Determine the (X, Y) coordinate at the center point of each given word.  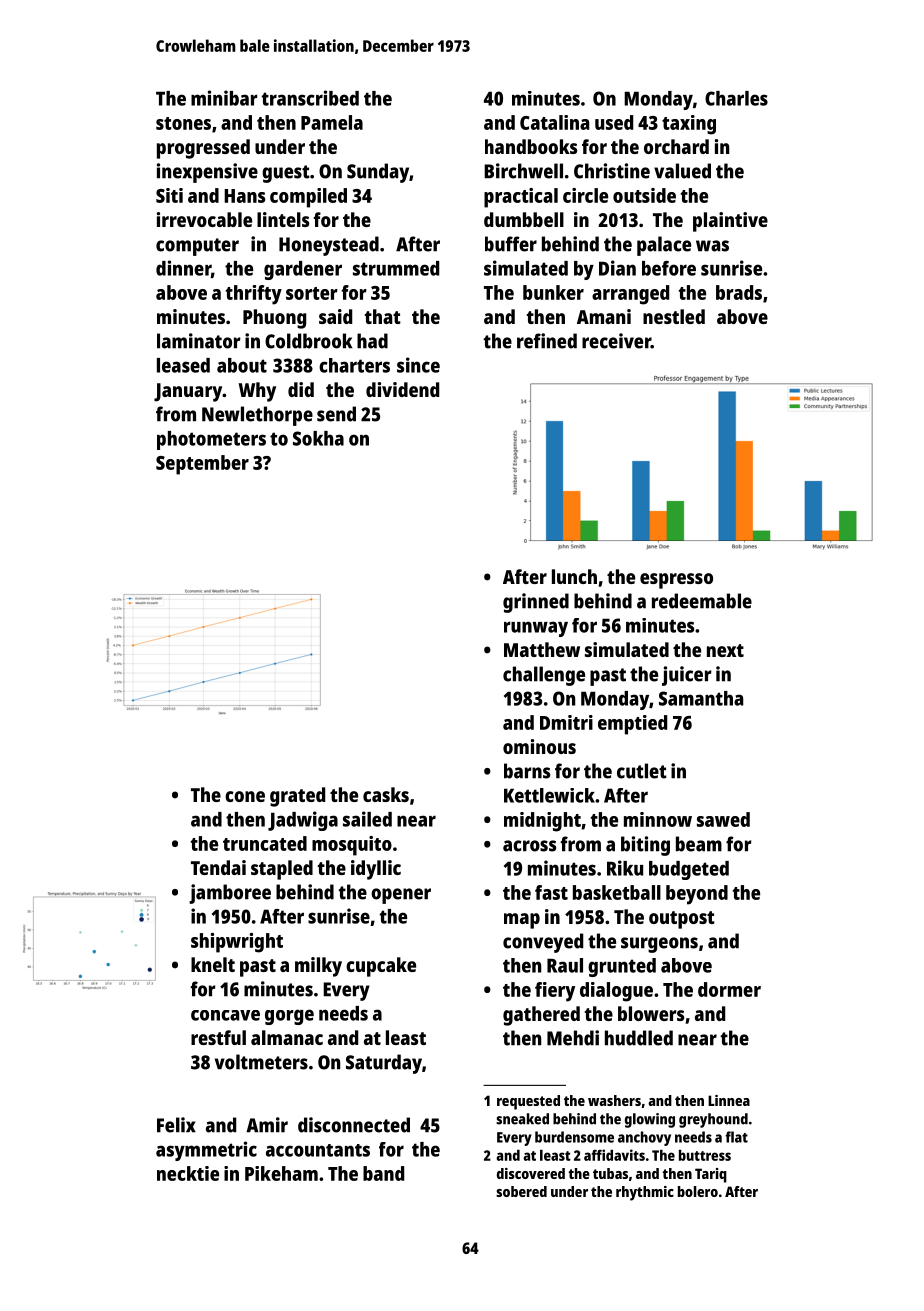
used (614, 122)
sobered (521, 1191)
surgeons (659, 945)
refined (547, 341)
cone (245, 796)
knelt (213, 964)
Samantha (701, 698)
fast (551, 892)
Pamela (332, 122)
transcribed (310, 98)
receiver (616, 341)
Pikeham (281, 1173)
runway (536, 629)
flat (736, 1137)
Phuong (274, 319)
